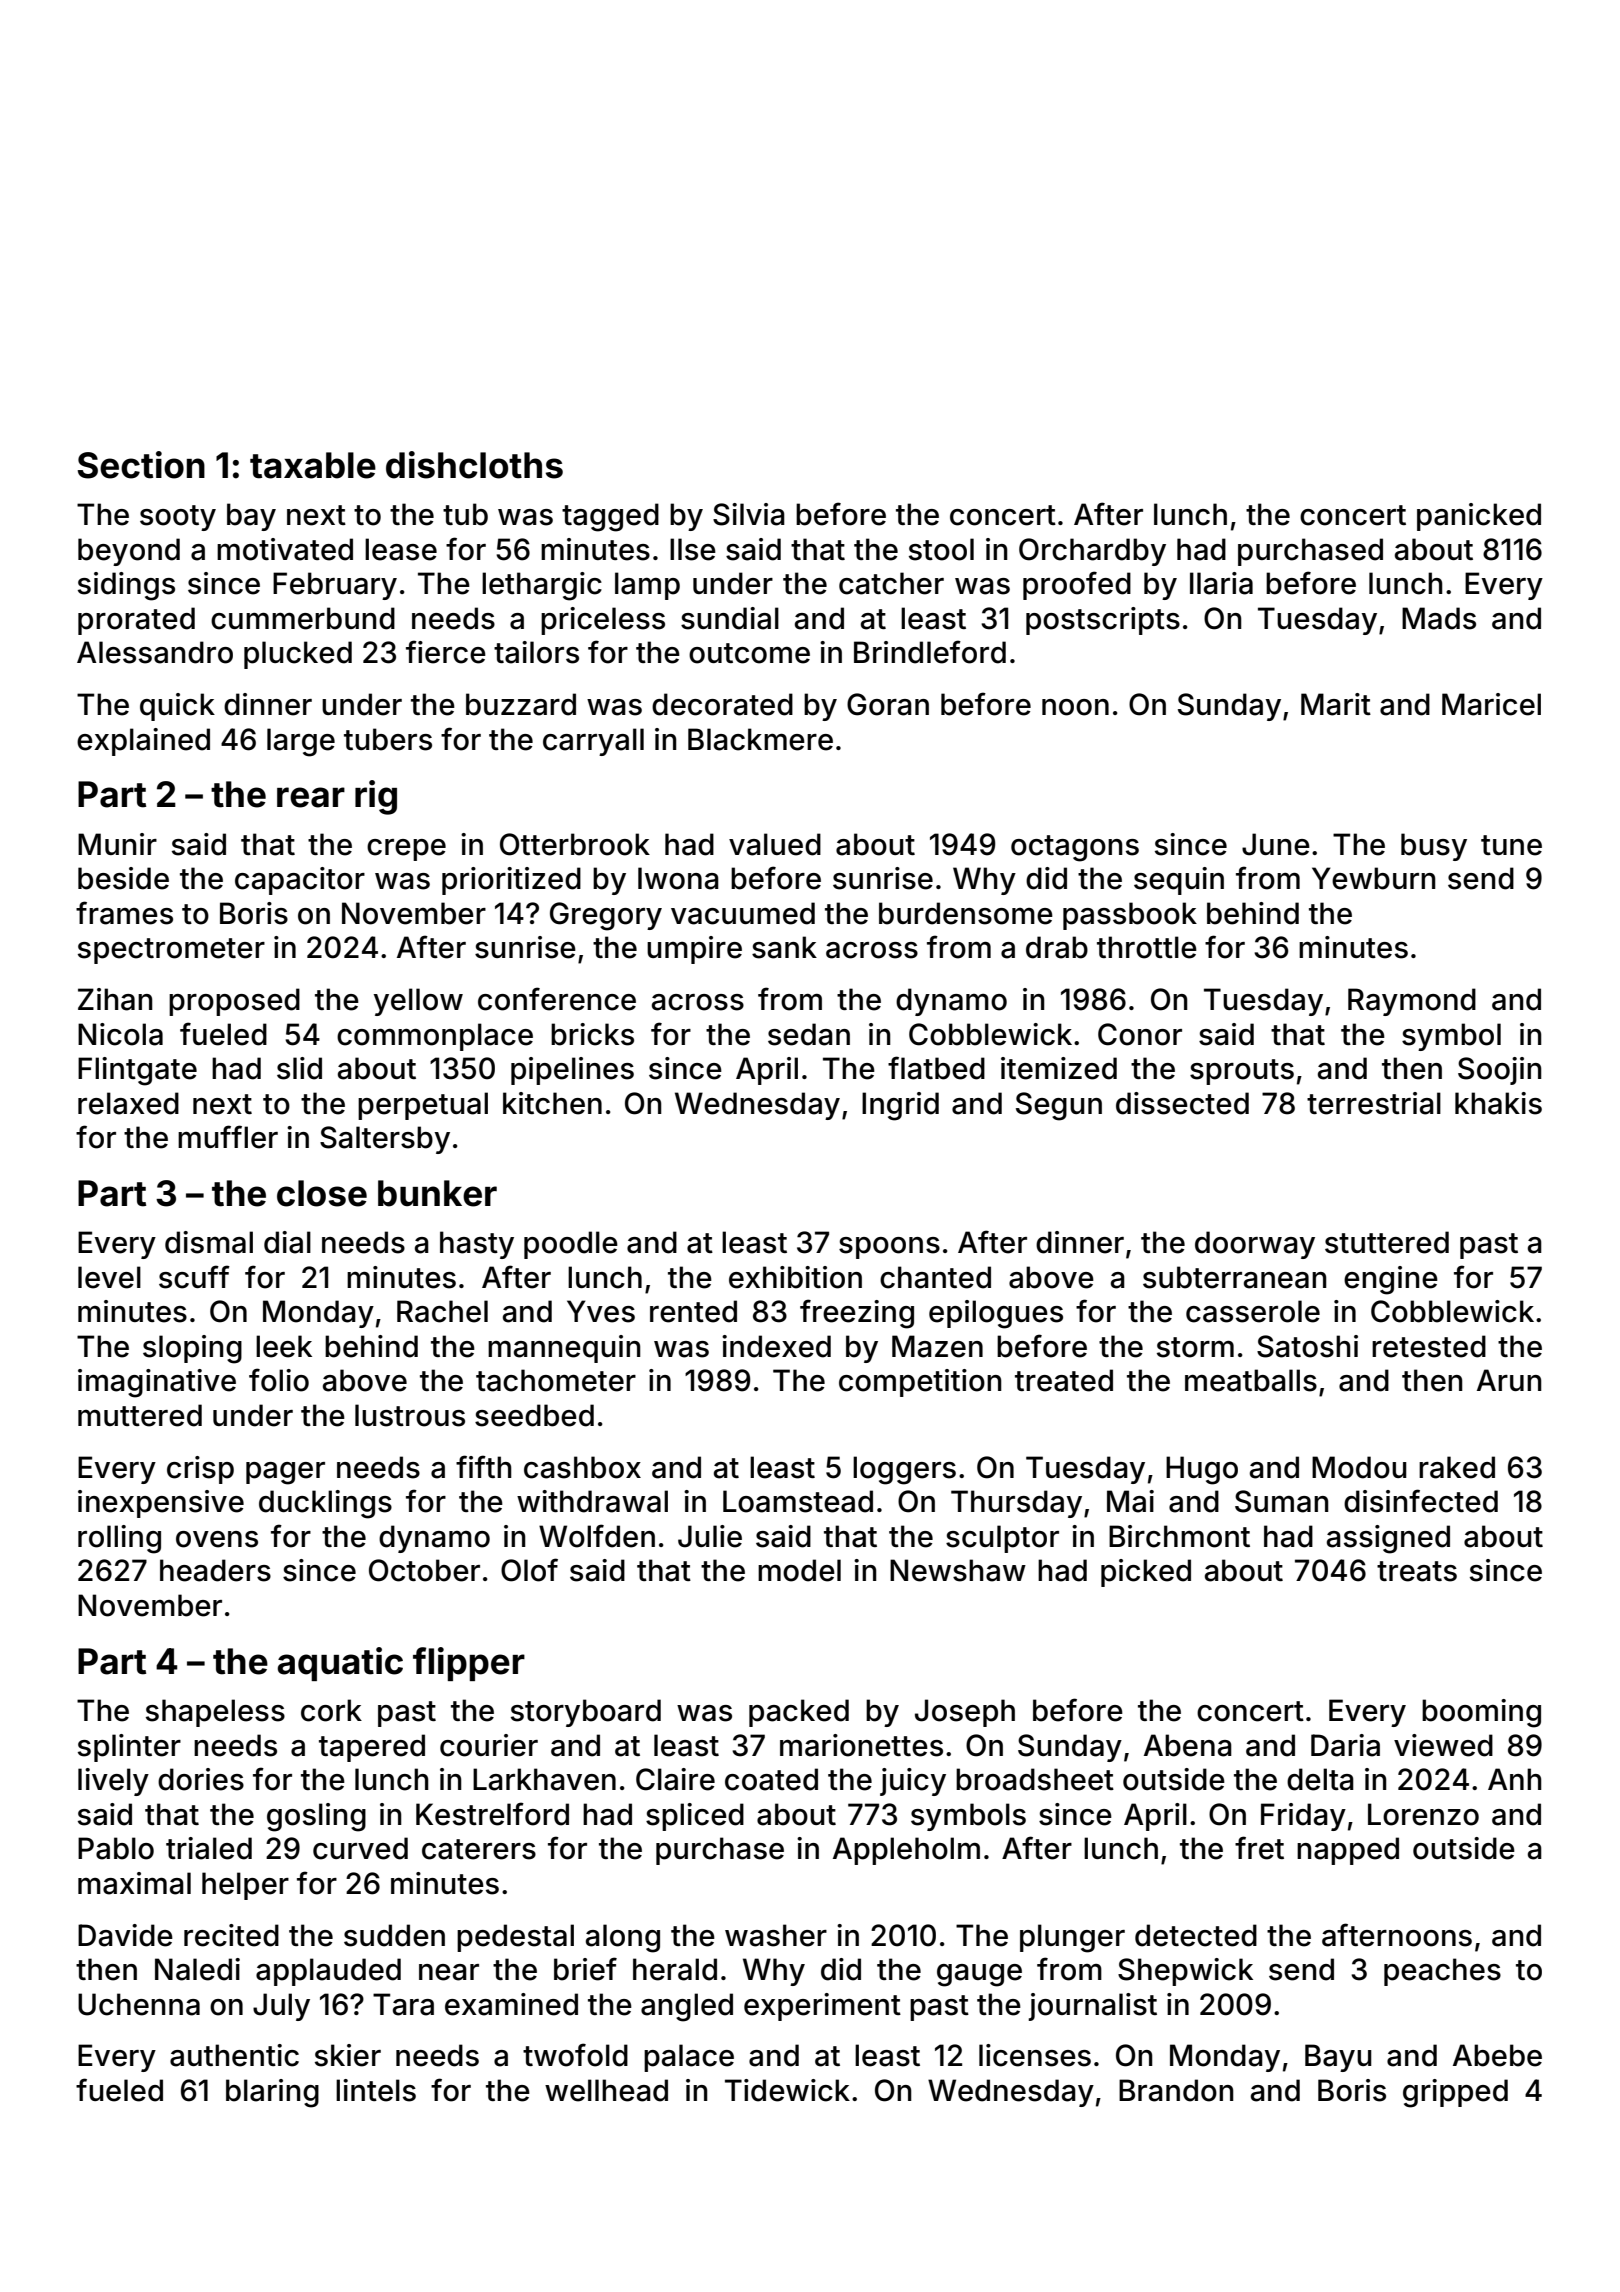 The height and width of the screenshot is (2292, 1620). Describe the element at coordinates (1221, 583) in the screenshot. I see `Ilaria` at that location.
